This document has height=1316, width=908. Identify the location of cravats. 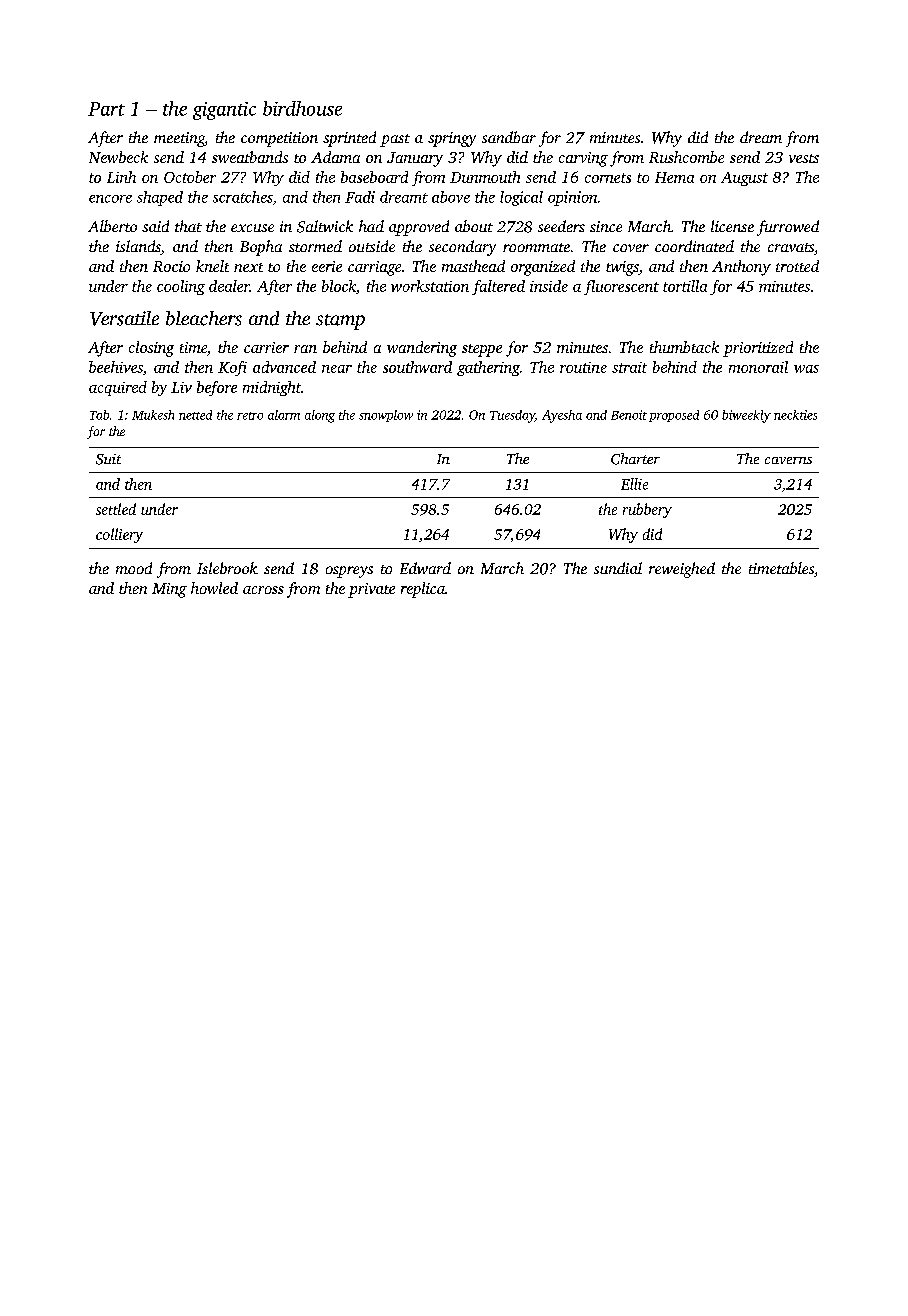
(791, 247).
